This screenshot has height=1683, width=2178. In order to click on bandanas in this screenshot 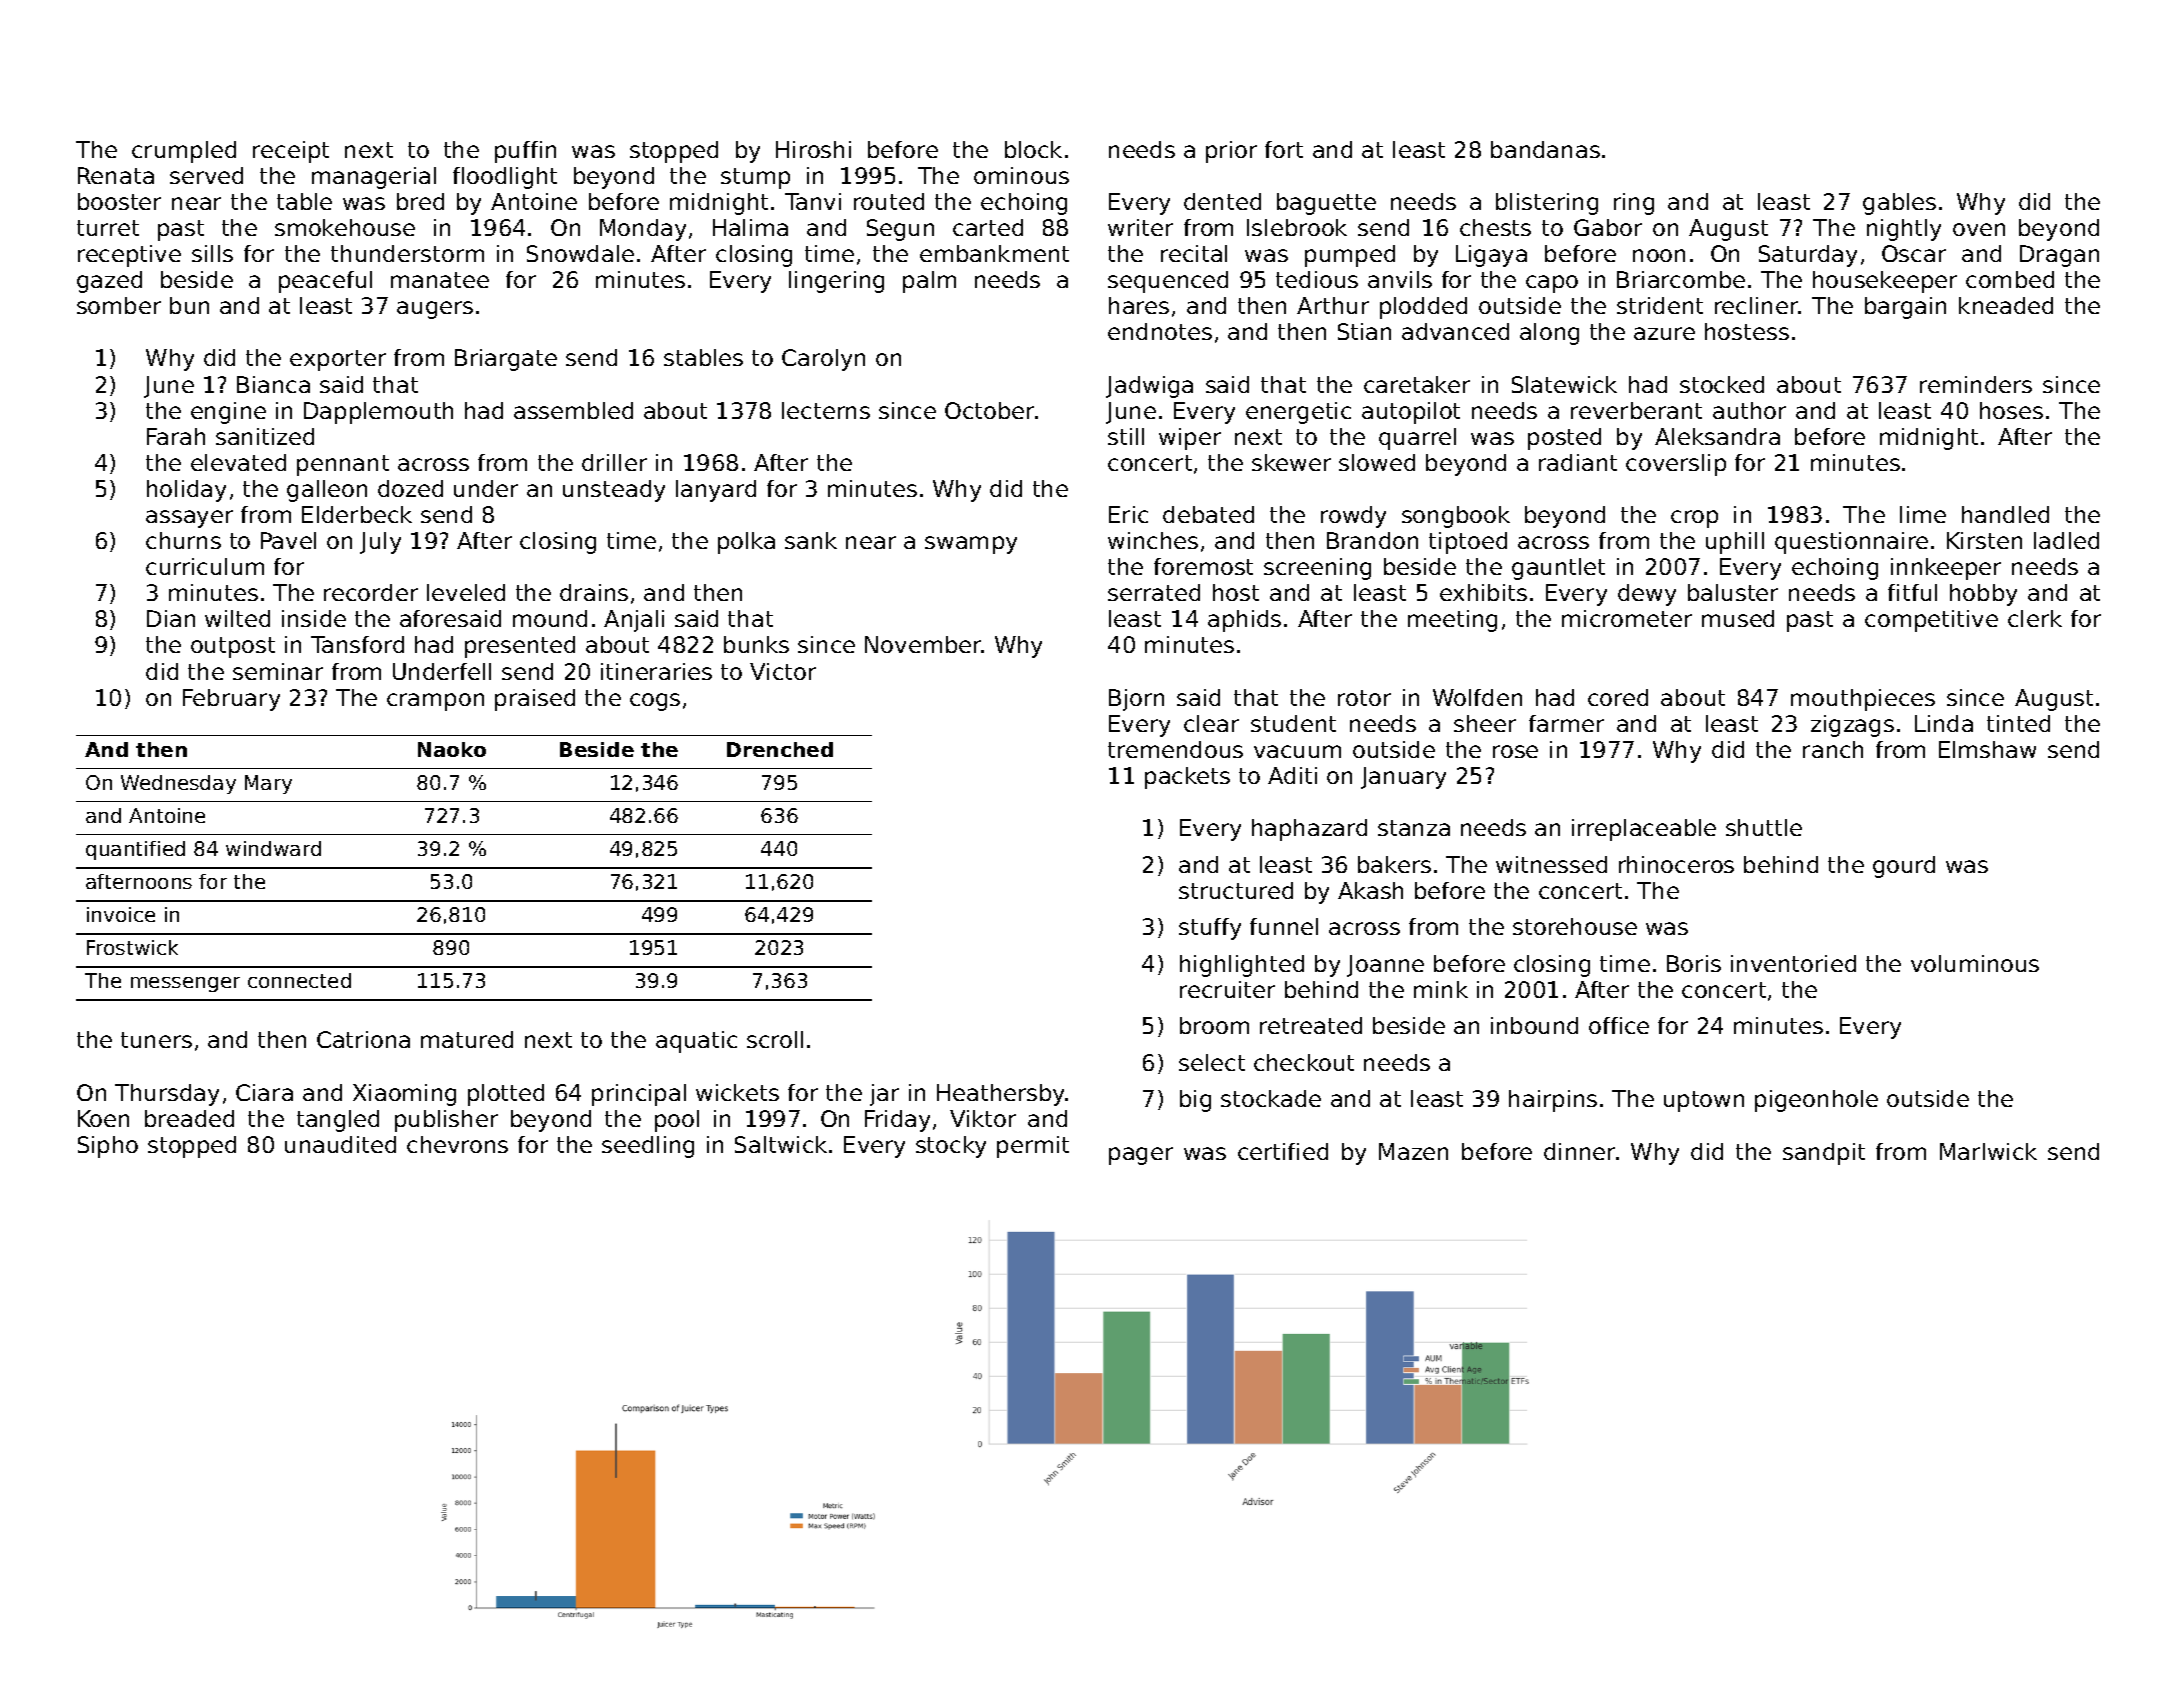, I will do `click(1545, 149)`.
